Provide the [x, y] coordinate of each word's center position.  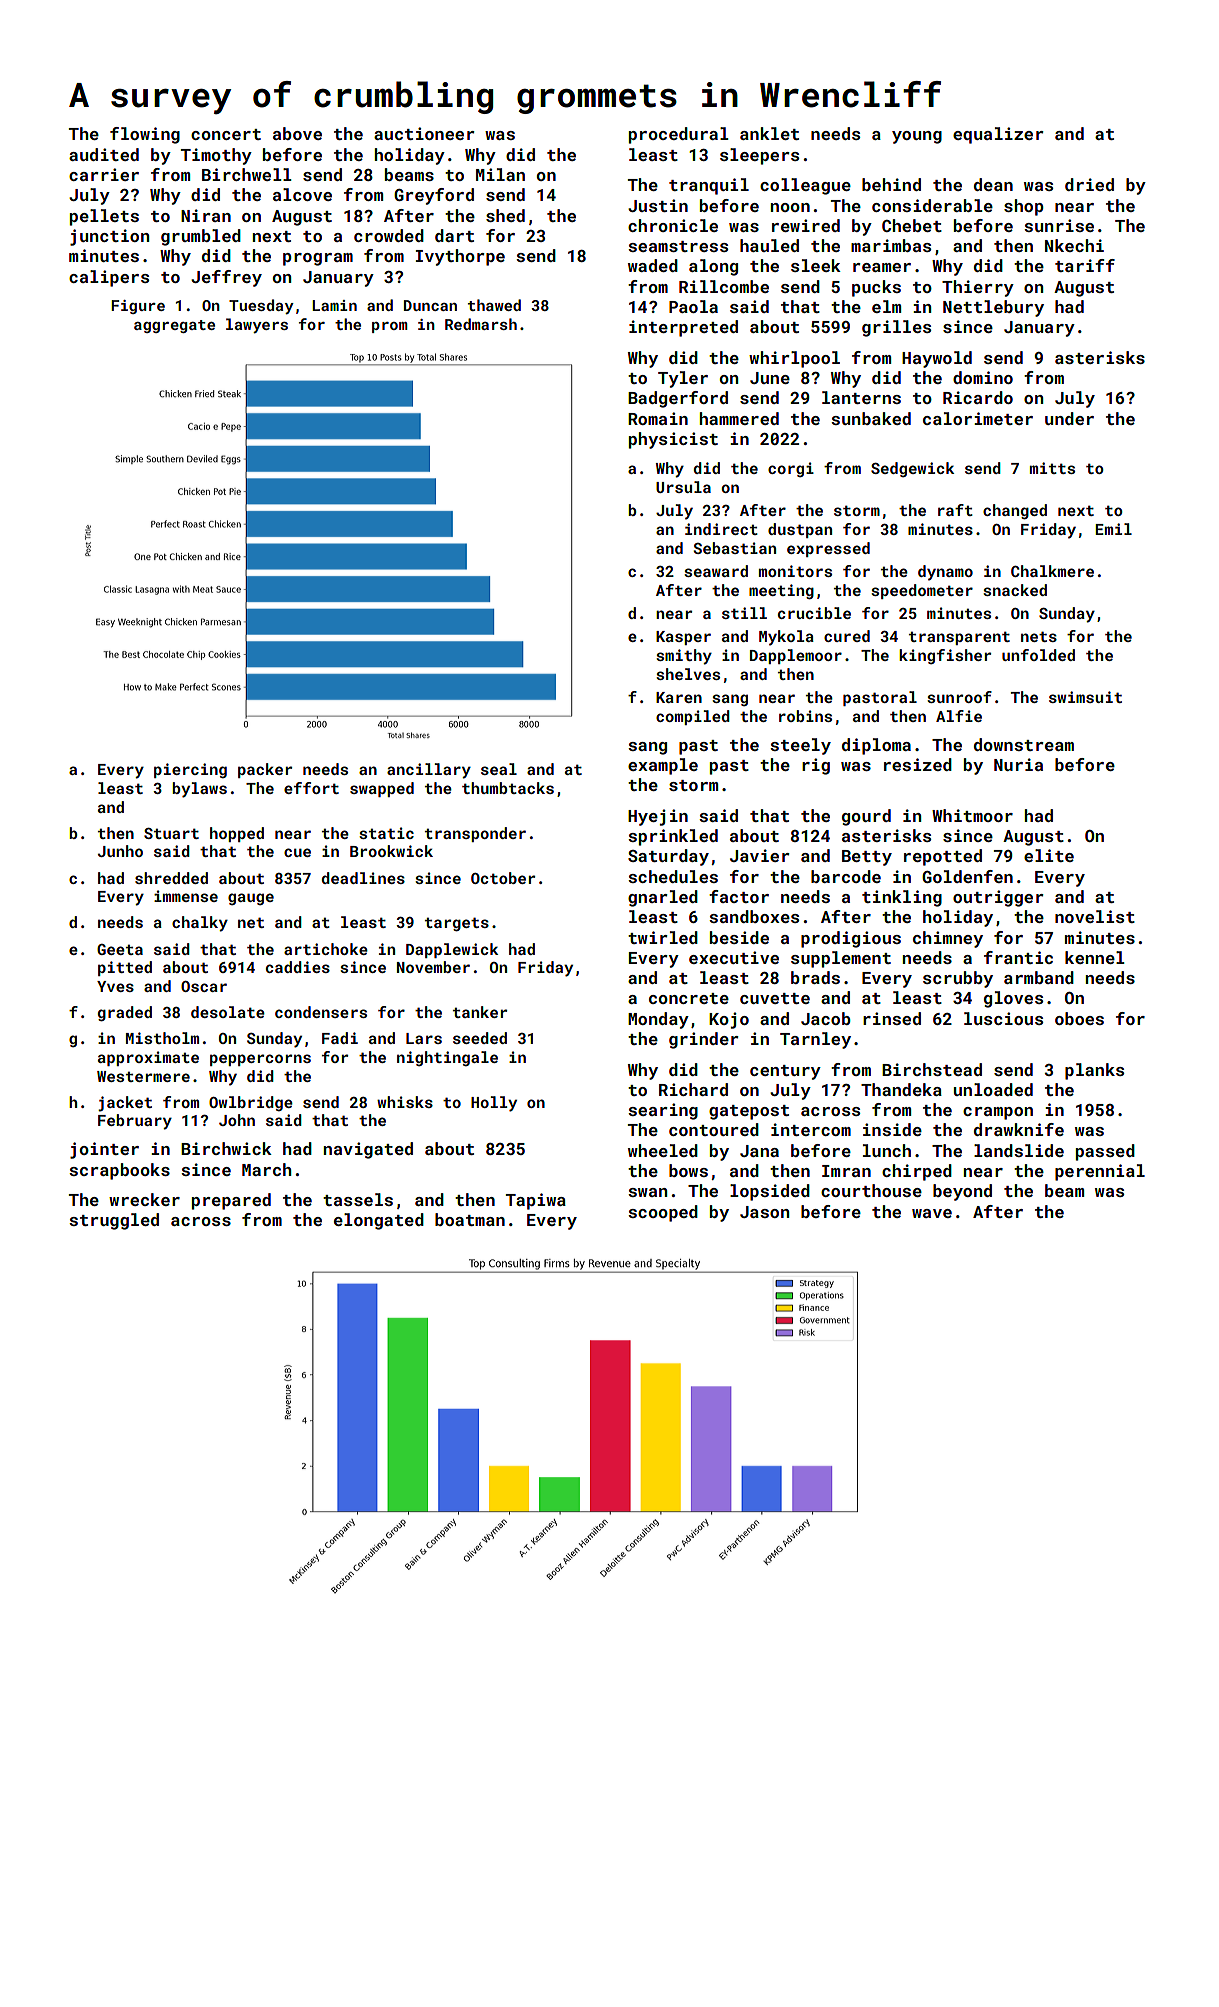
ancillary [429, 771]
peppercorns [260, 1060]
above [297, 133]
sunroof [959, 697]
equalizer [998, 135]
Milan [500, 174]
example [663, 766]
